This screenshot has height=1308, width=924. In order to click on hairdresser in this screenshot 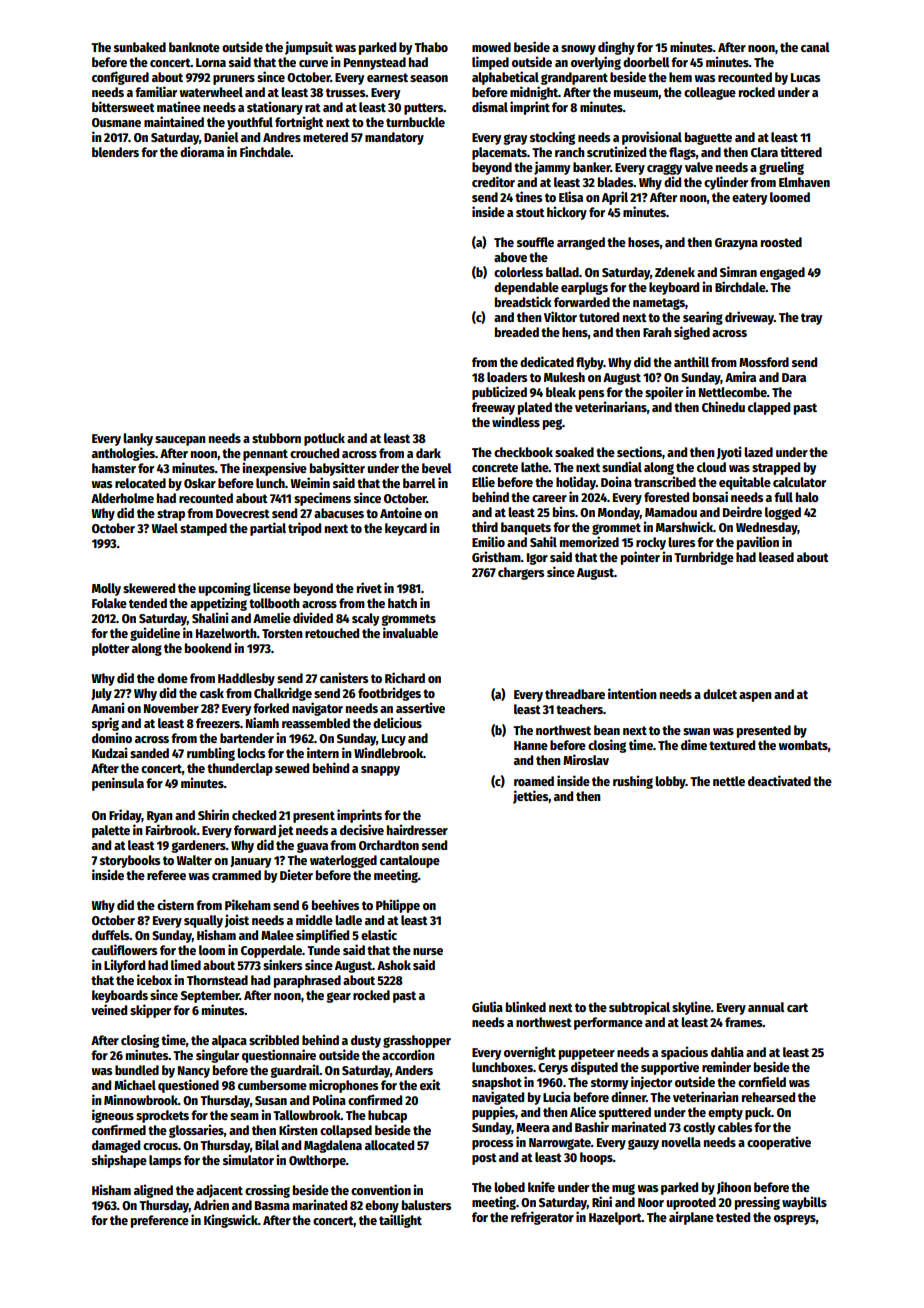, I will do `click(417, 829)`.
